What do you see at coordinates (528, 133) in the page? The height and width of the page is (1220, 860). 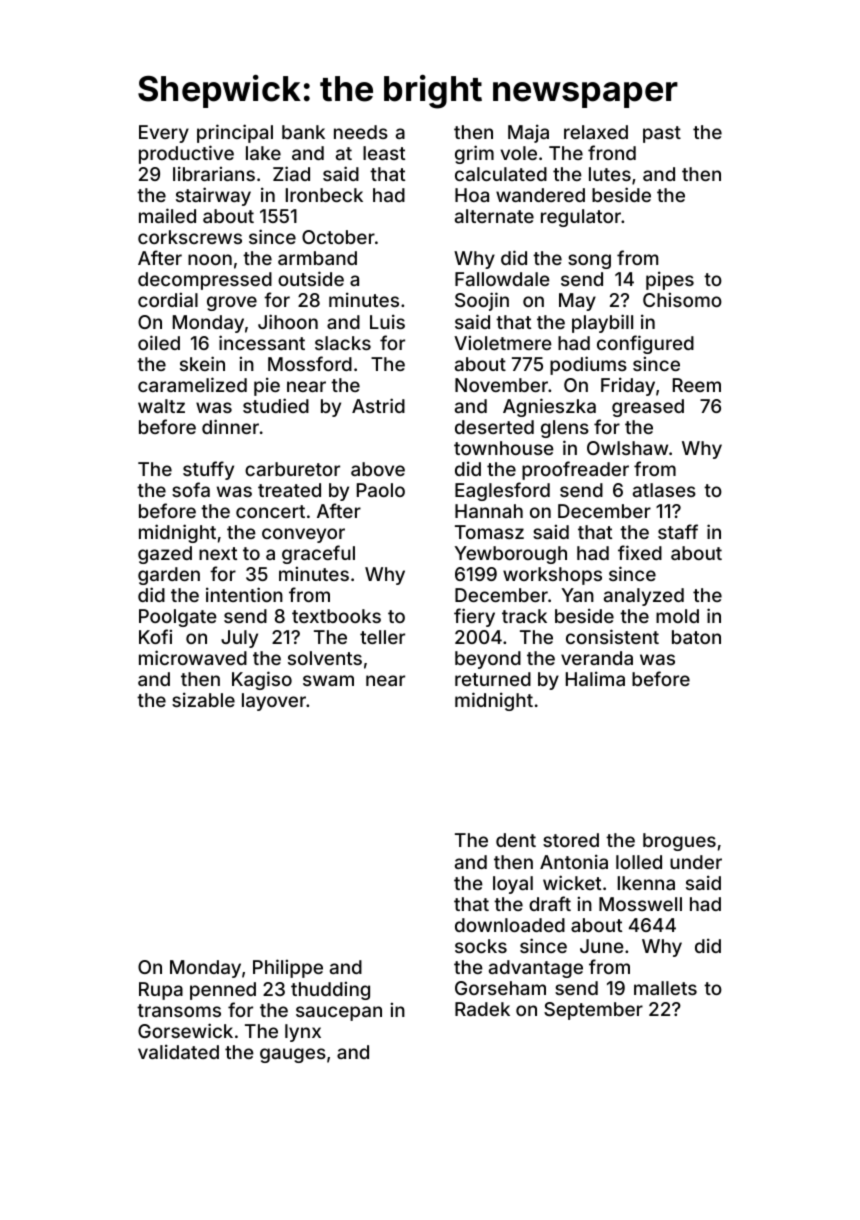 I see `Maja` at bounding box center [528, 133].
